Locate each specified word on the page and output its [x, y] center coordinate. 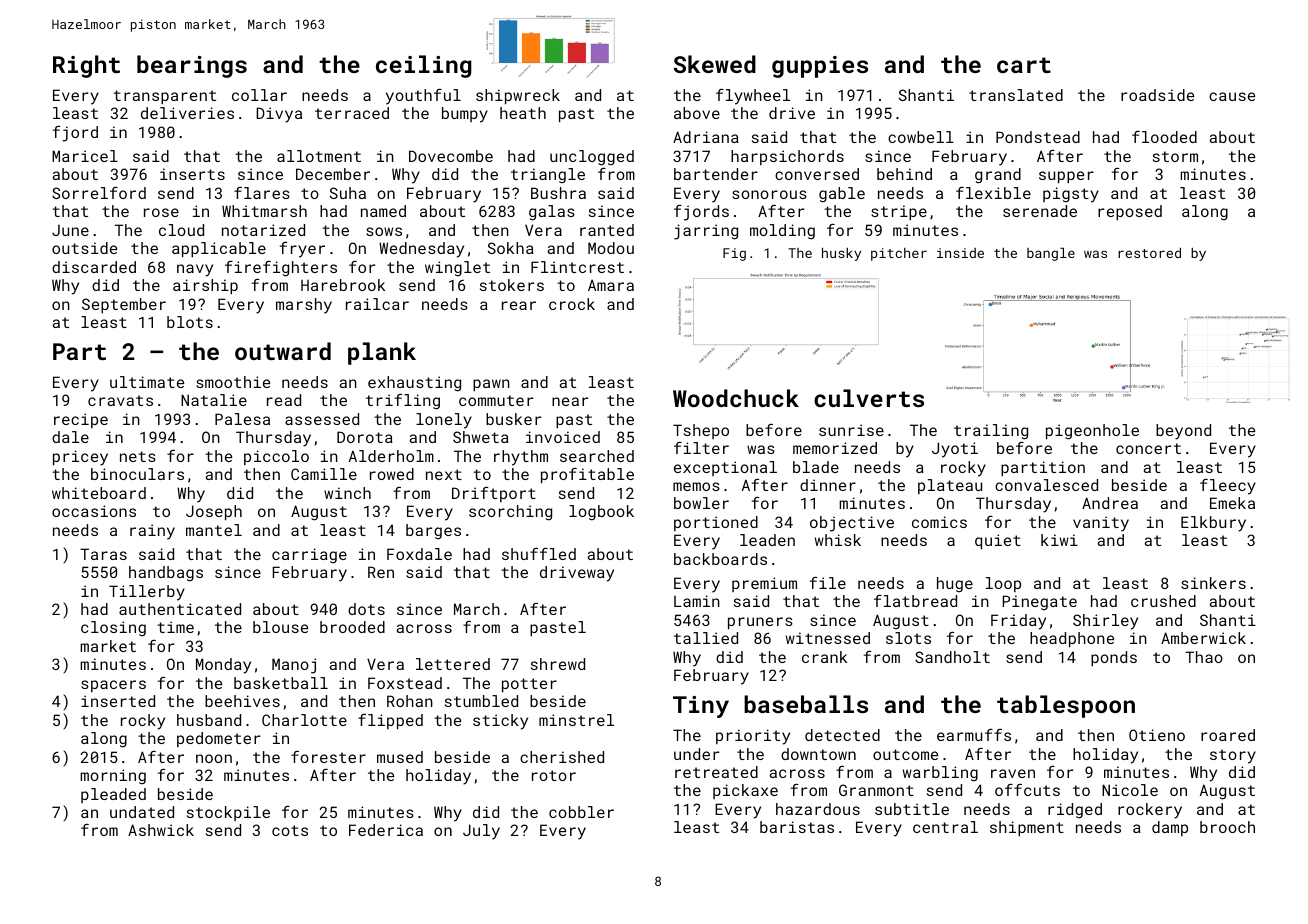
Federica [386, 830]
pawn [491, 385]
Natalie [214, 400]
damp [1170, 828]
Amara [611, 285]
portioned [716, 523]
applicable [219, 249]
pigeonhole [1092, 432]
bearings [192, 66]
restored [1149, 253]
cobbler [581, 812]
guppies [820, 67]
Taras [103, 554]
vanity [1101, 524]
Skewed [715, 64]
